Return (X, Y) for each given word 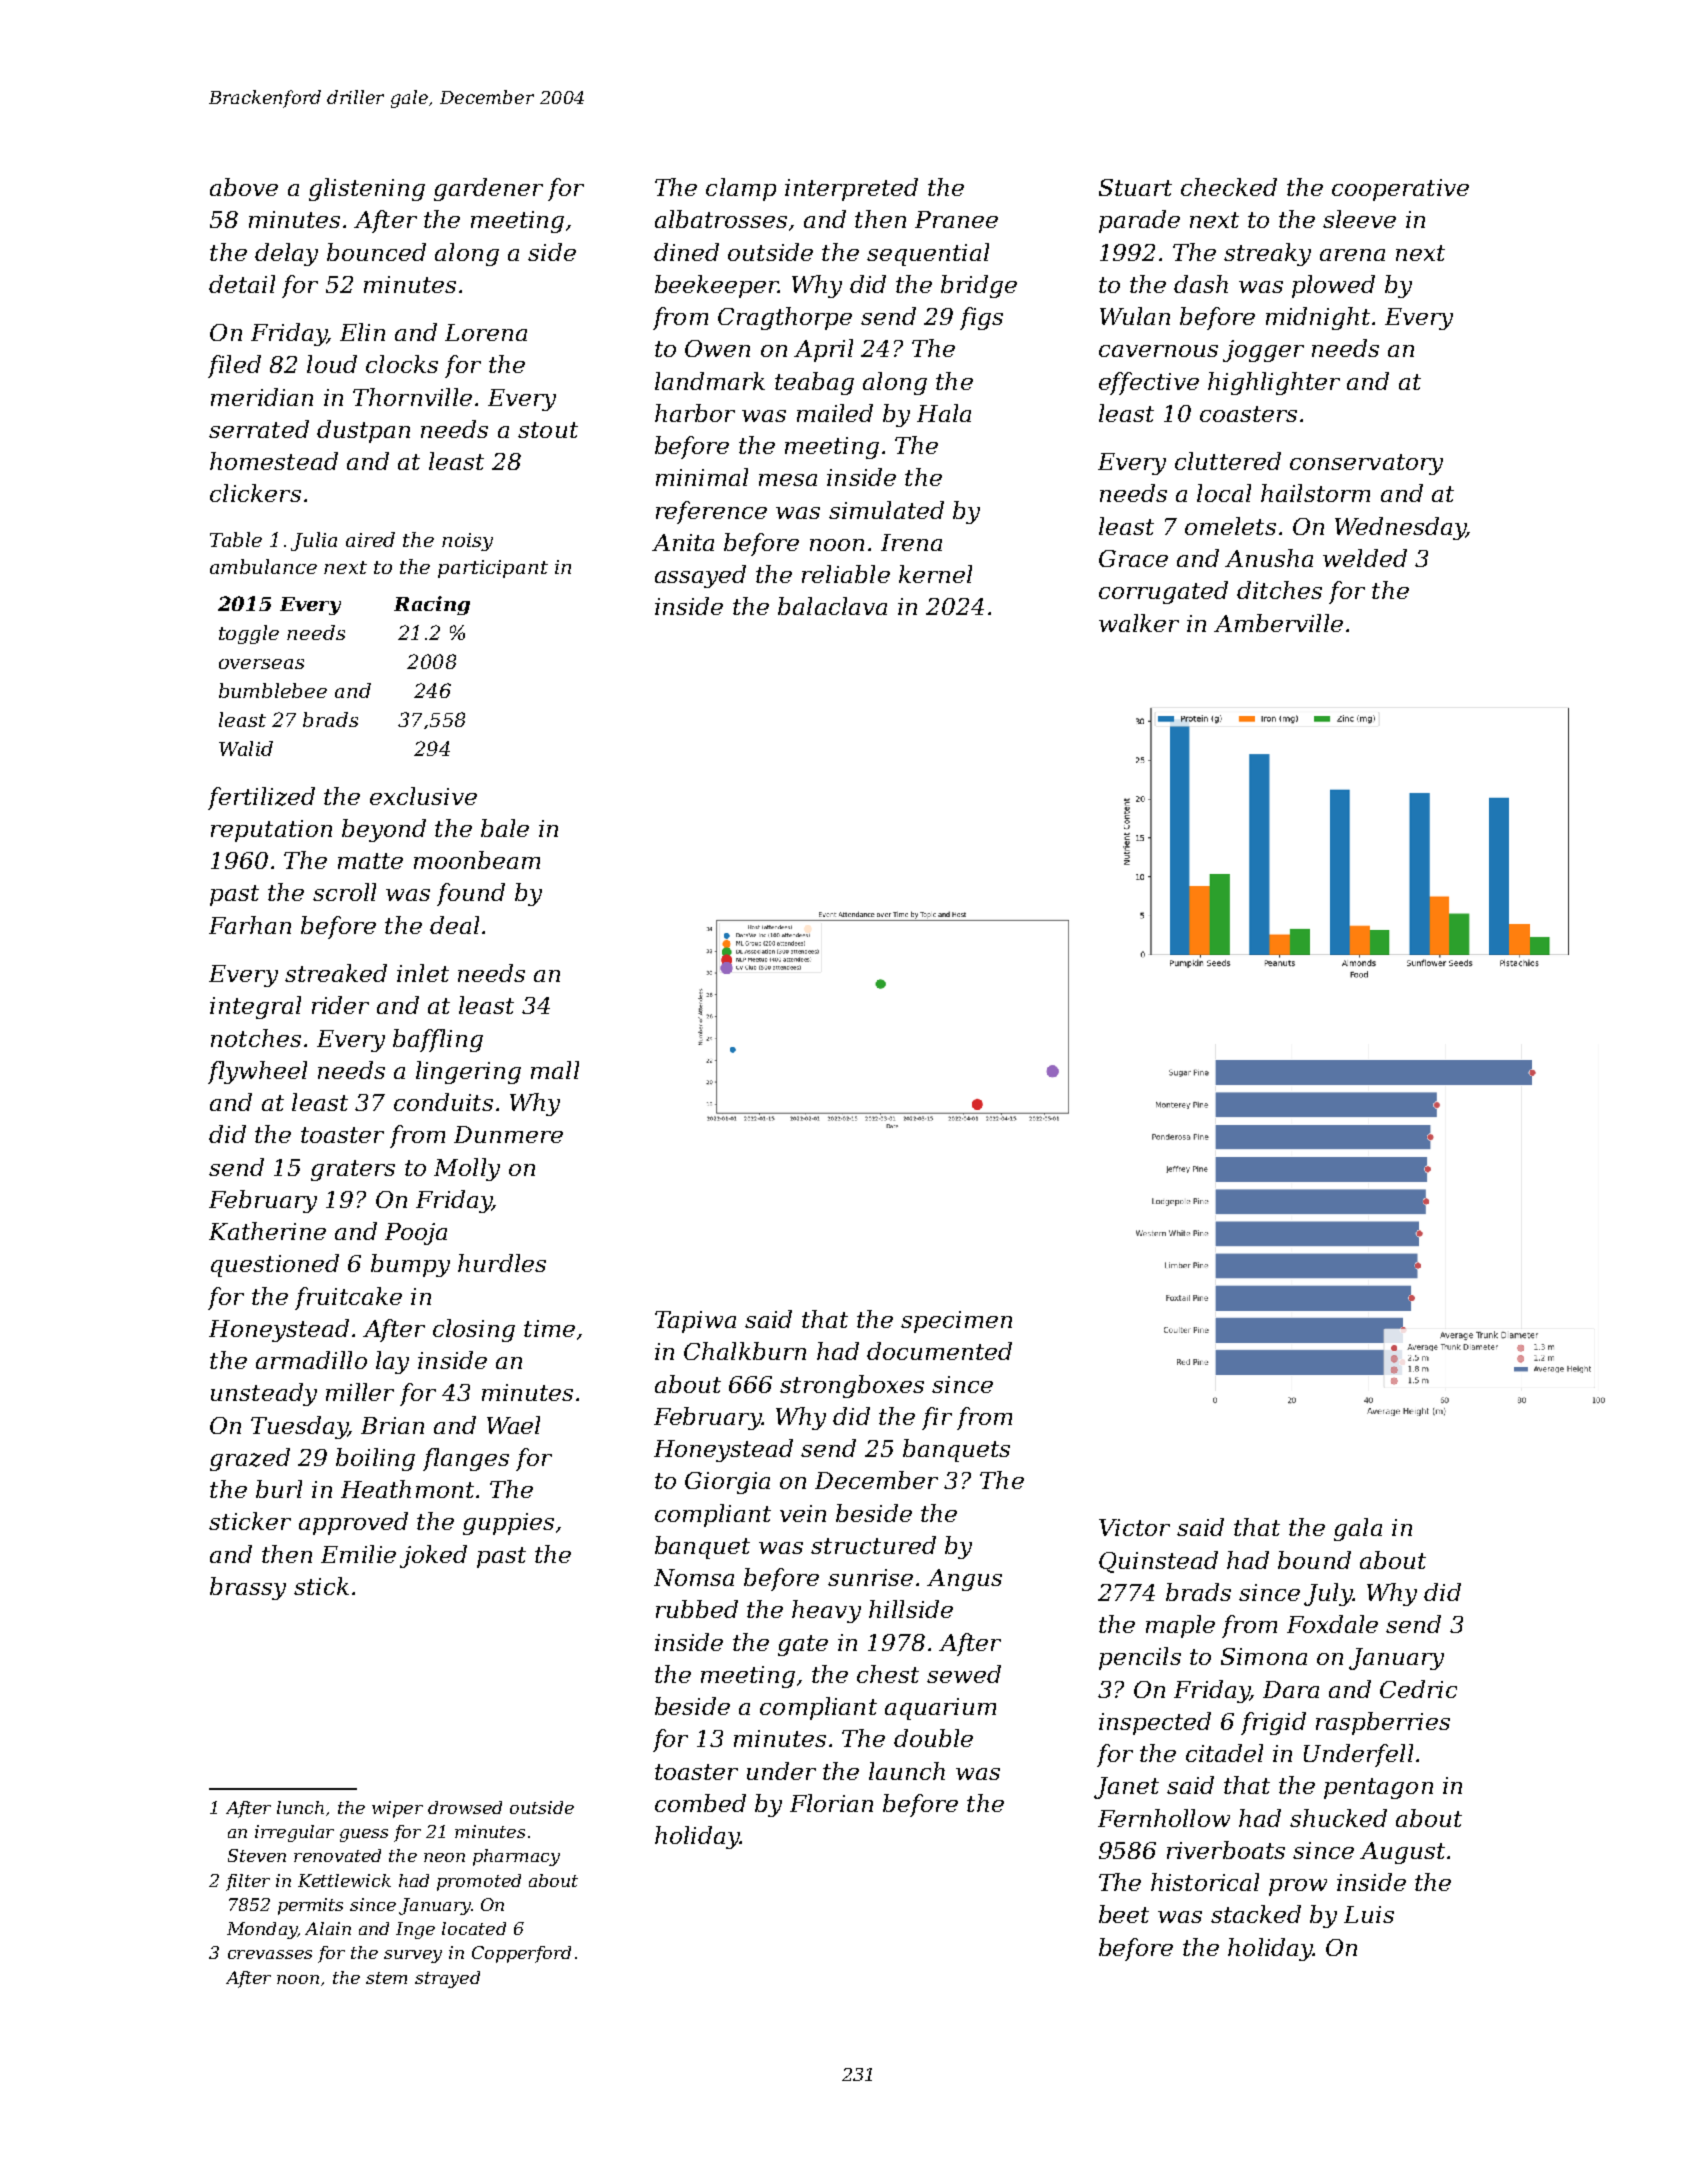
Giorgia (727, 1483)
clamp (741, 189)
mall (555, 1070)
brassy (248, 1588)
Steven (257, 1855)
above (244, 187)
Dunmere (508, 1134)
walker (1139, 623)
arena (1352, 255)
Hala (944, 413)
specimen (956, 1322)
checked (1229, 187)
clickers (255, 493)
